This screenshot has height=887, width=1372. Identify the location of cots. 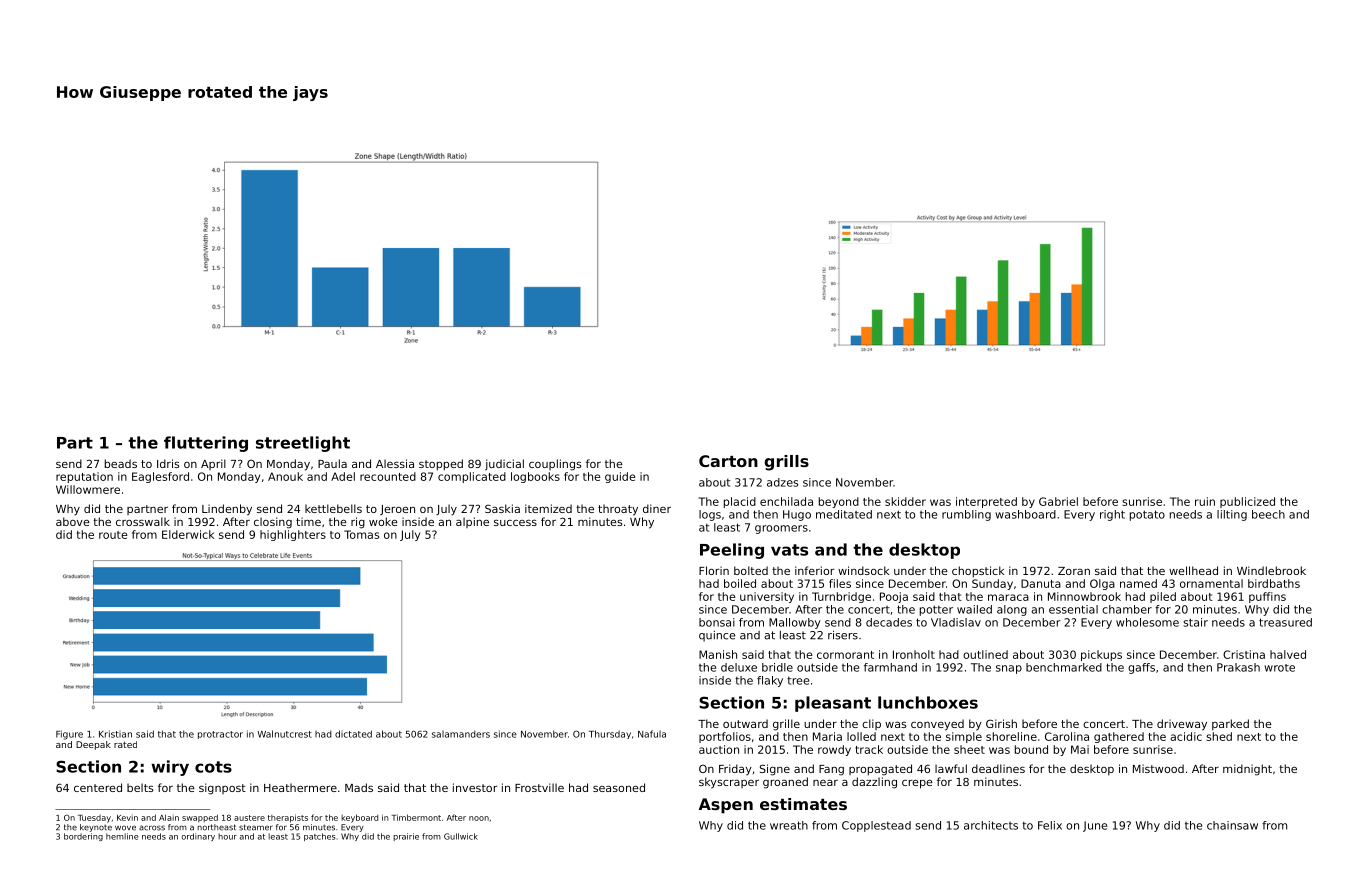
(213, 767).
